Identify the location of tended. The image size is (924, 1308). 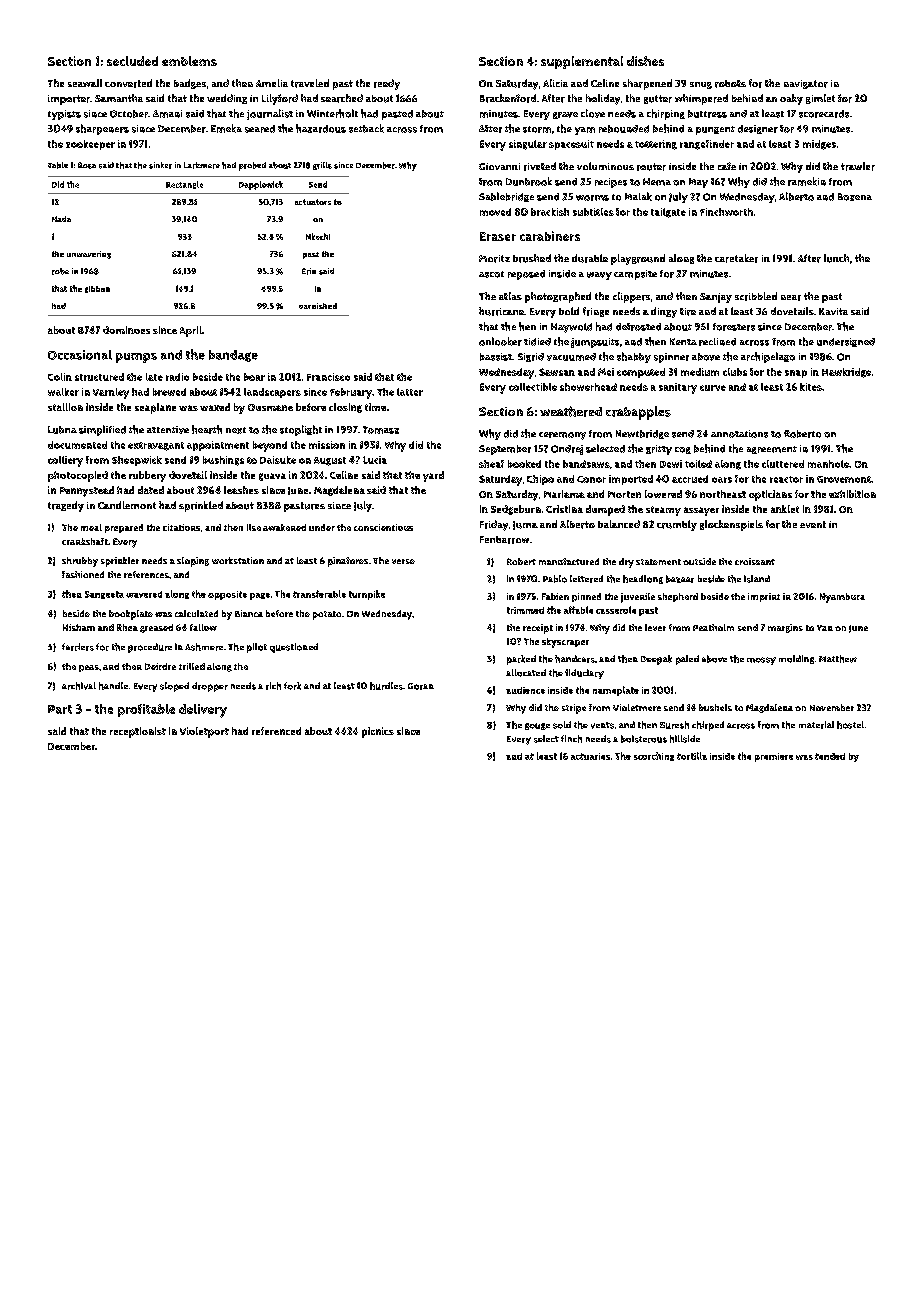
(830, 756).
